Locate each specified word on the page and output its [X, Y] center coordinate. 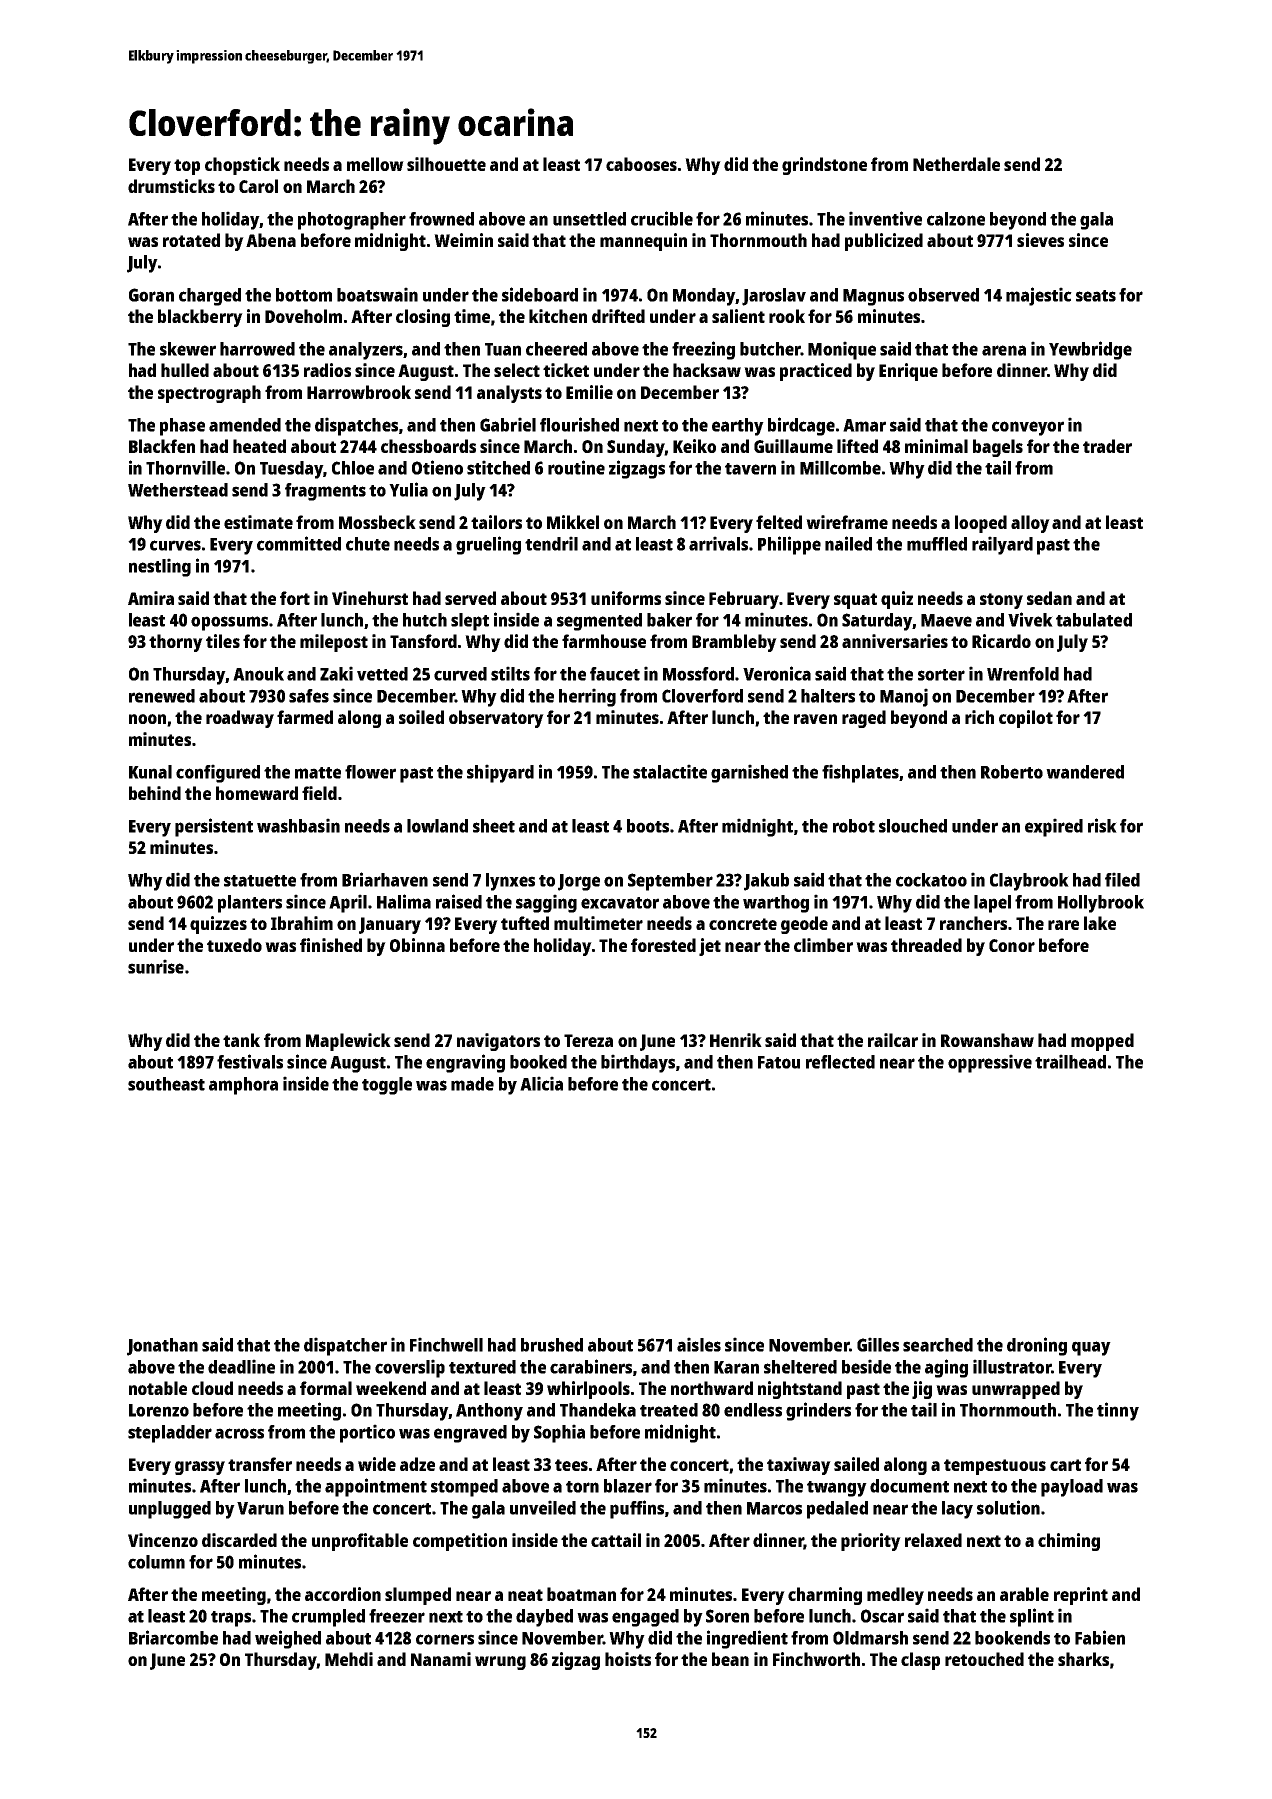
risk [1102, 825]
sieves [1040, 240]
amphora [243, 1086]
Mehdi [349, 1659]
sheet [494, 826]
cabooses [641, 164]
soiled [421, 717]
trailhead [1070, 1061]
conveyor [1028, 428]
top [187, 167]
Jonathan [162, 1347]
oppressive [990, 1063]
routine [576, 467]
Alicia [541, 1083]
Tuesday [291, 470]
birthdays [638, 1063]
